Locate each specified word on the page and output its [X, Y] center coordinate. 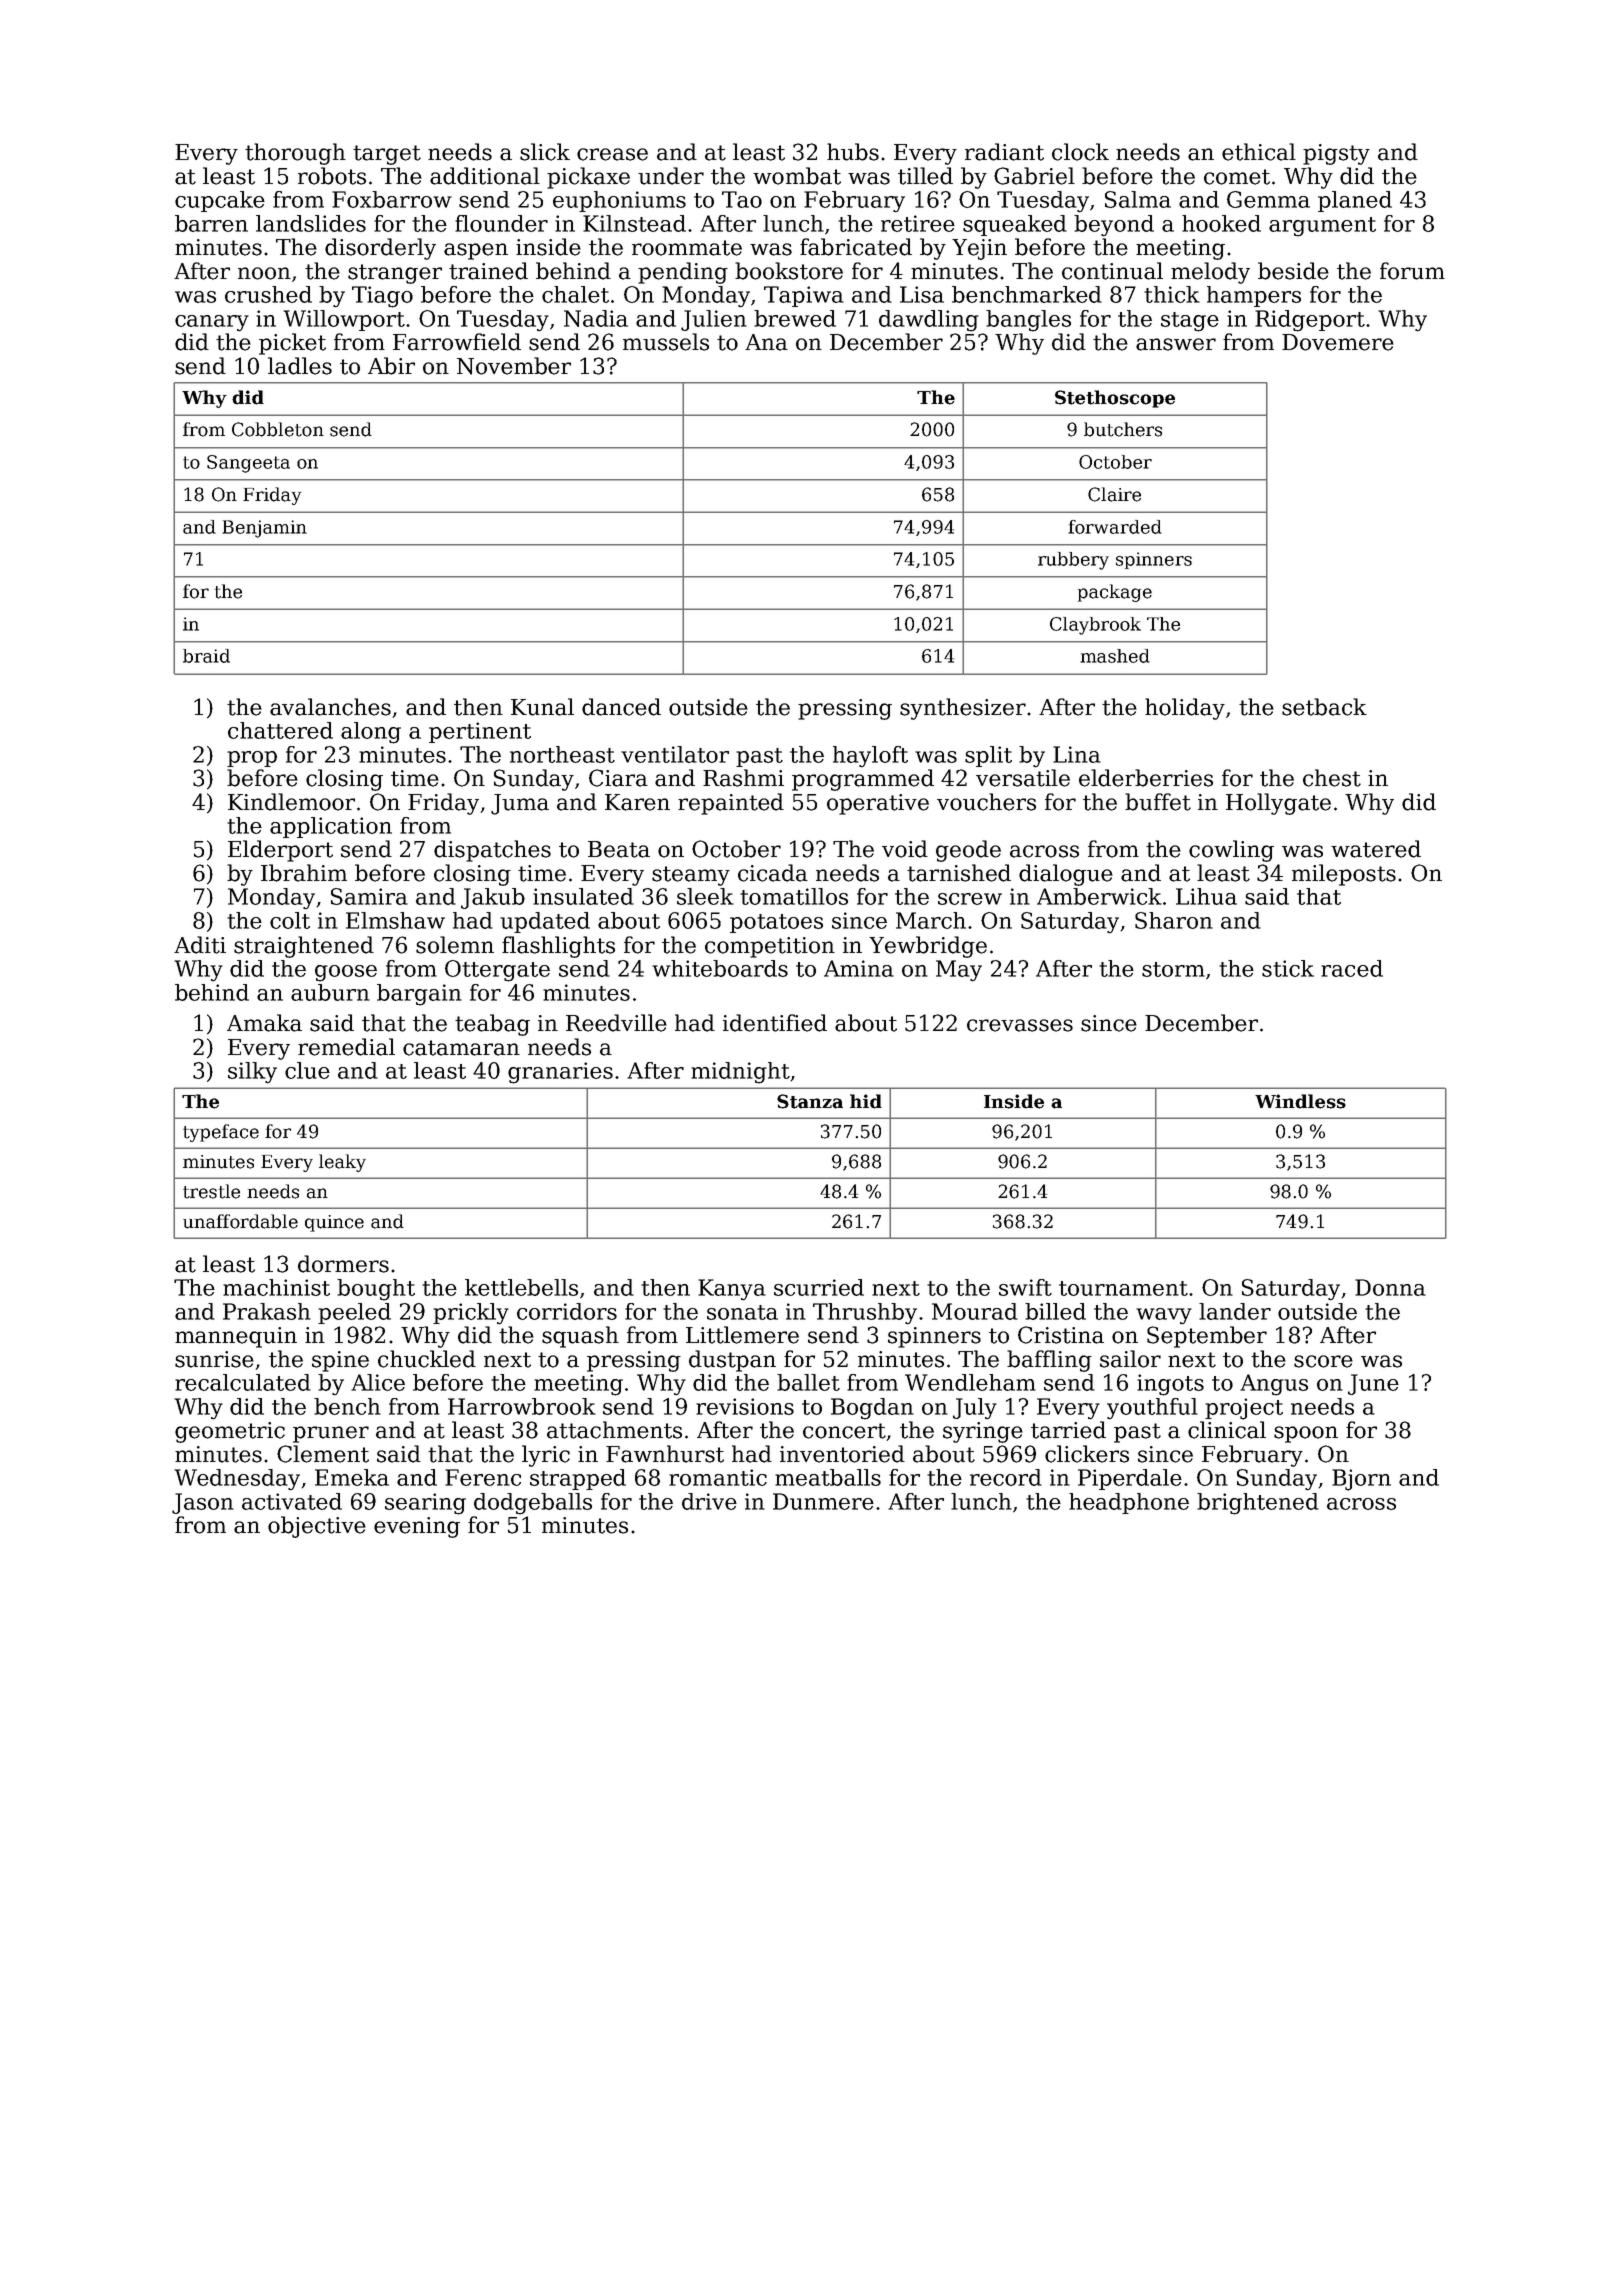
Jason [203, 1503]
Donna [1390, 1287]
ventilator [675, 754]
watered [1376, 849]
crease [612, 154]
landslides [311, 223]
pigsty [1336, 154]
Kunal [542, 707]
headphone [1129, 1503]
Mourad [975, 1311]
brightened [1258, 1504]
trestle [211, 1191]
